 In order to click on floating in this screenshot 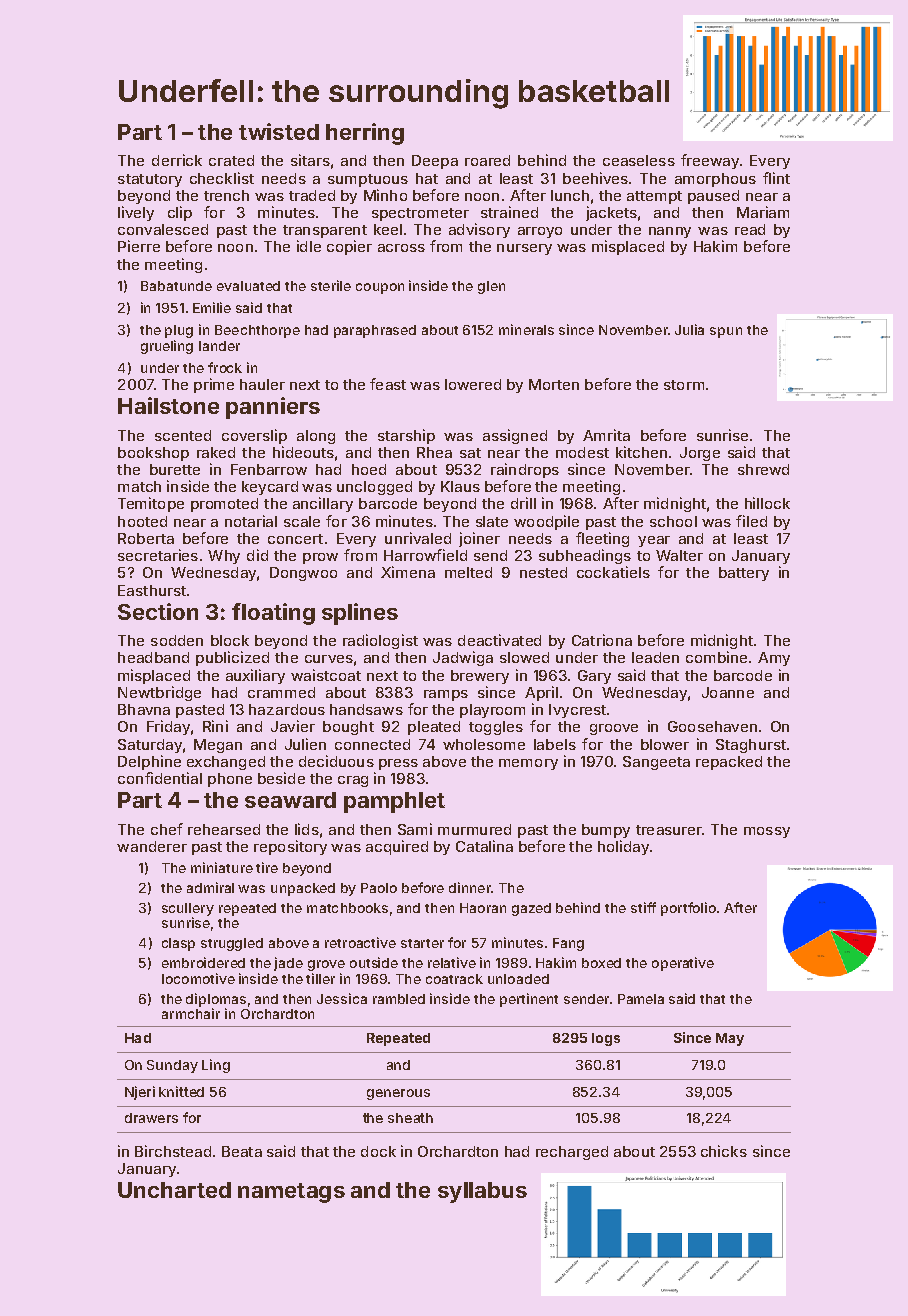, I will do `click(273, 614)`.
